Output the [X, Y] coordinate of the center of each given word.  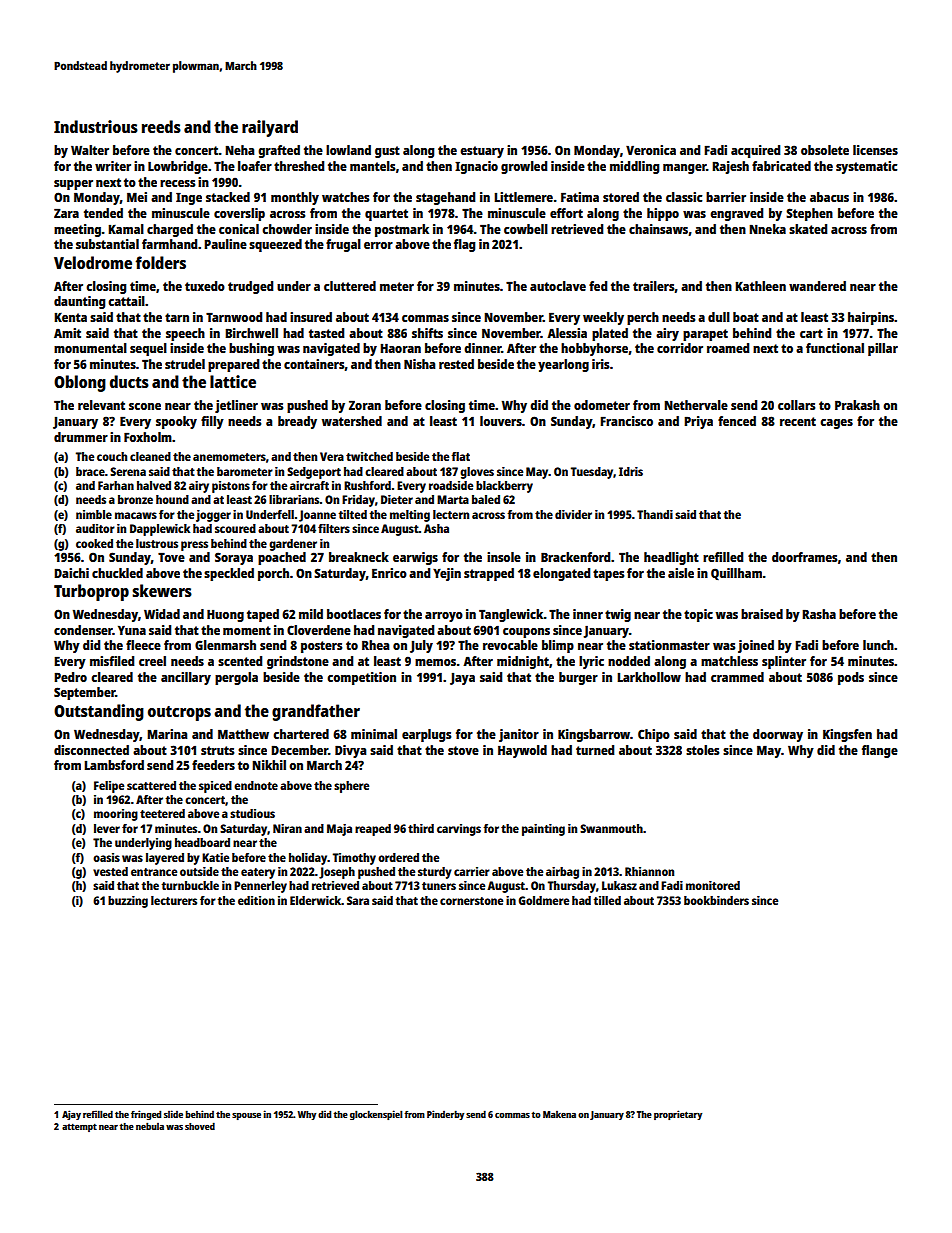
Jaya [462, 679]
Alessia [567, 333]
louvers [501, 421]
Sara [358, 900]
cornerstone [471, 901]
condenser [83, 630]
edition [256, 900]
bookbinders [716, 900]
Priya [698, 422]
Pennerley [260, 887]
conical [239, 229]
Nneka [767, 229]
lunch [878, 645]
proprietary [678, 1115]
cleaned [150, 456]
